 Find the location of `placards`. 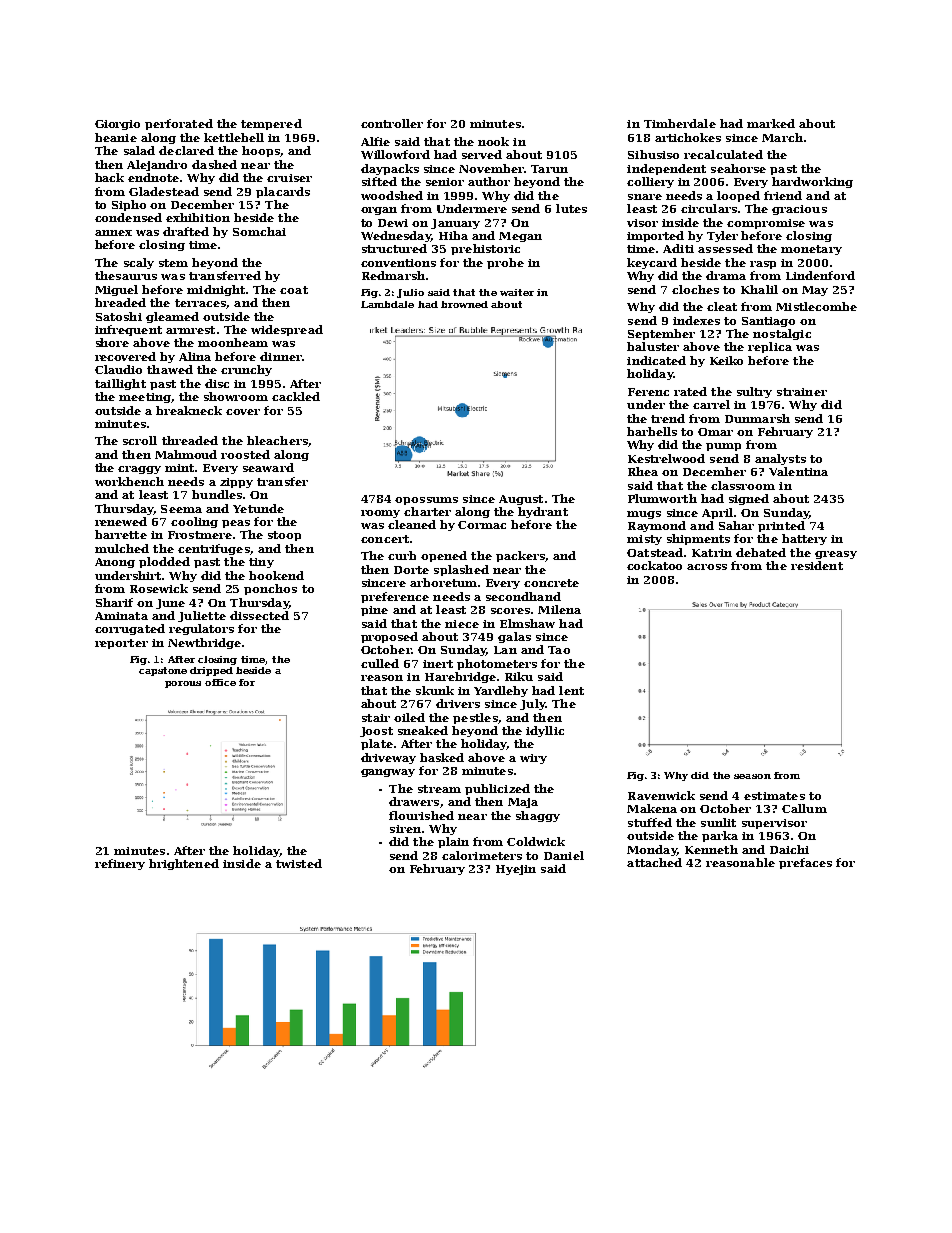

placards is located at coordinates (283, 192).
